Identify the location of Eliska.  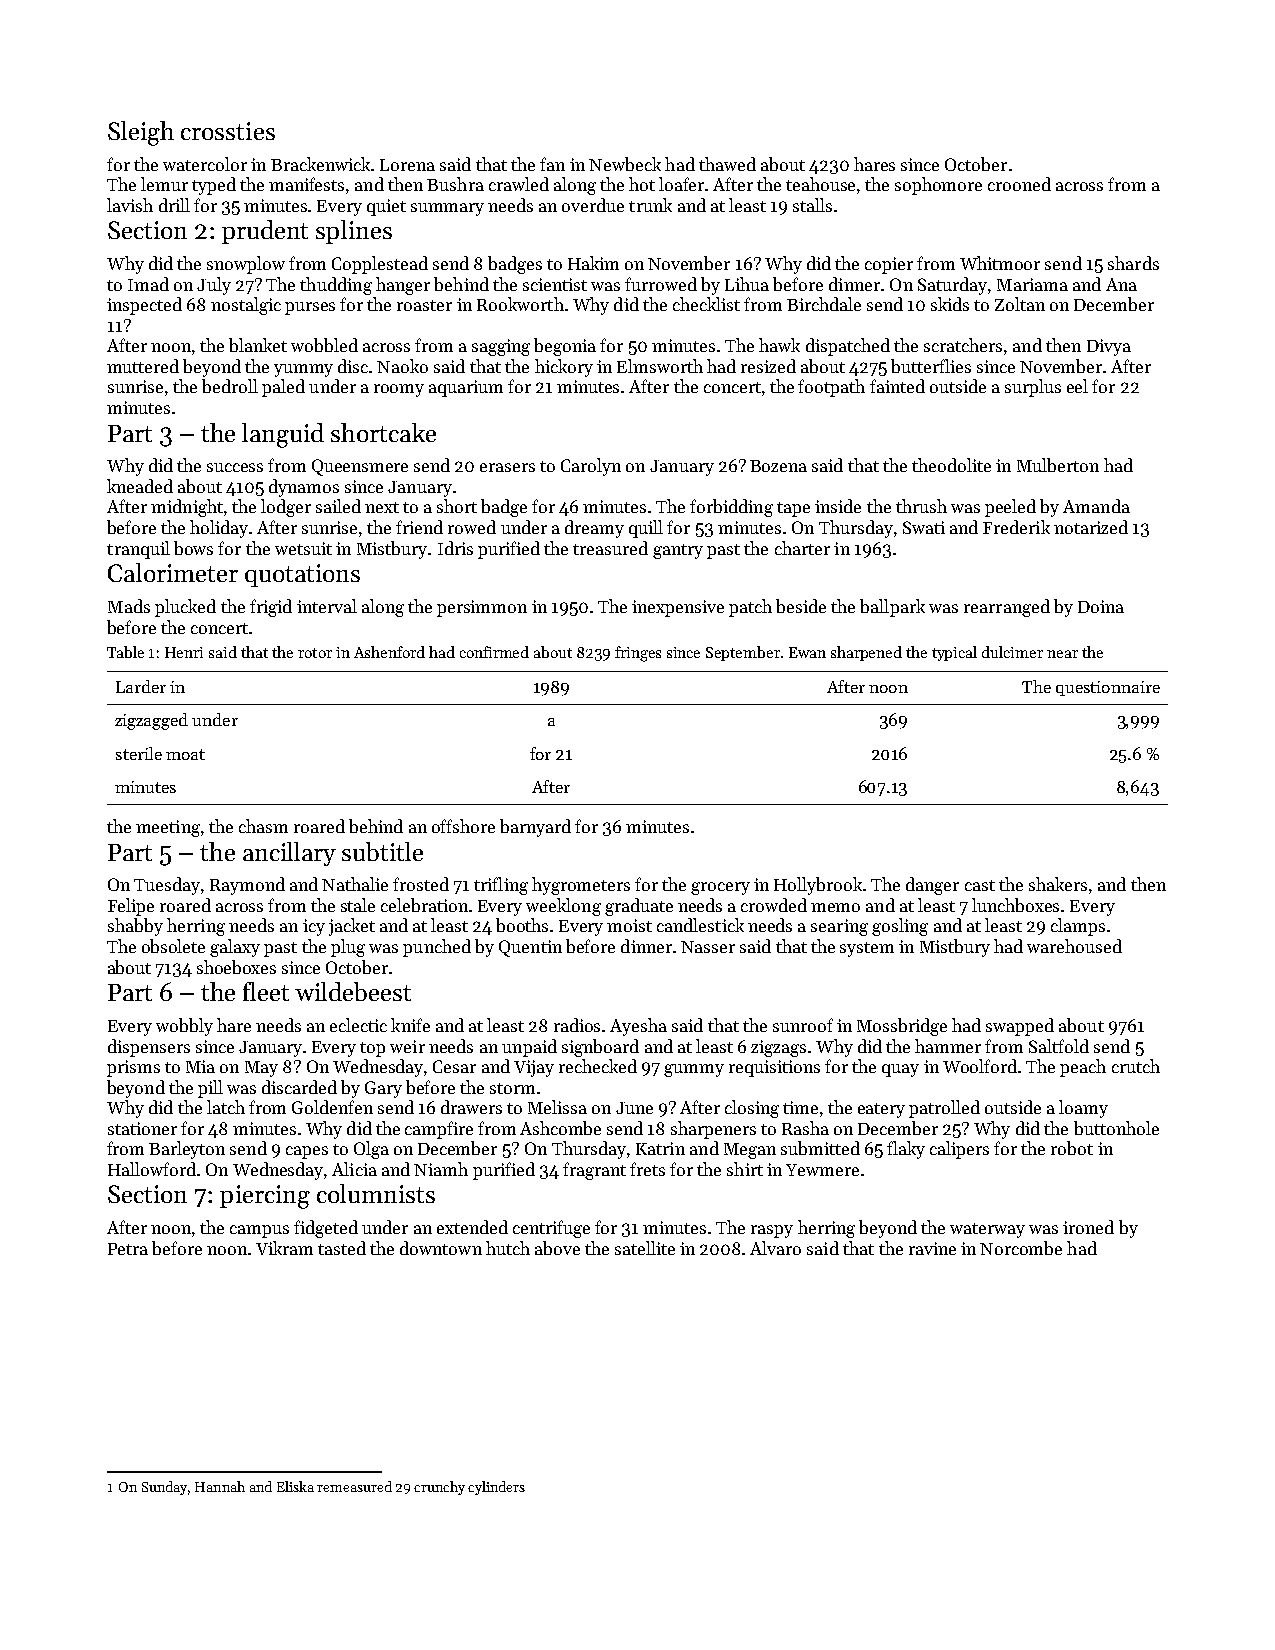
(295, 1486).
